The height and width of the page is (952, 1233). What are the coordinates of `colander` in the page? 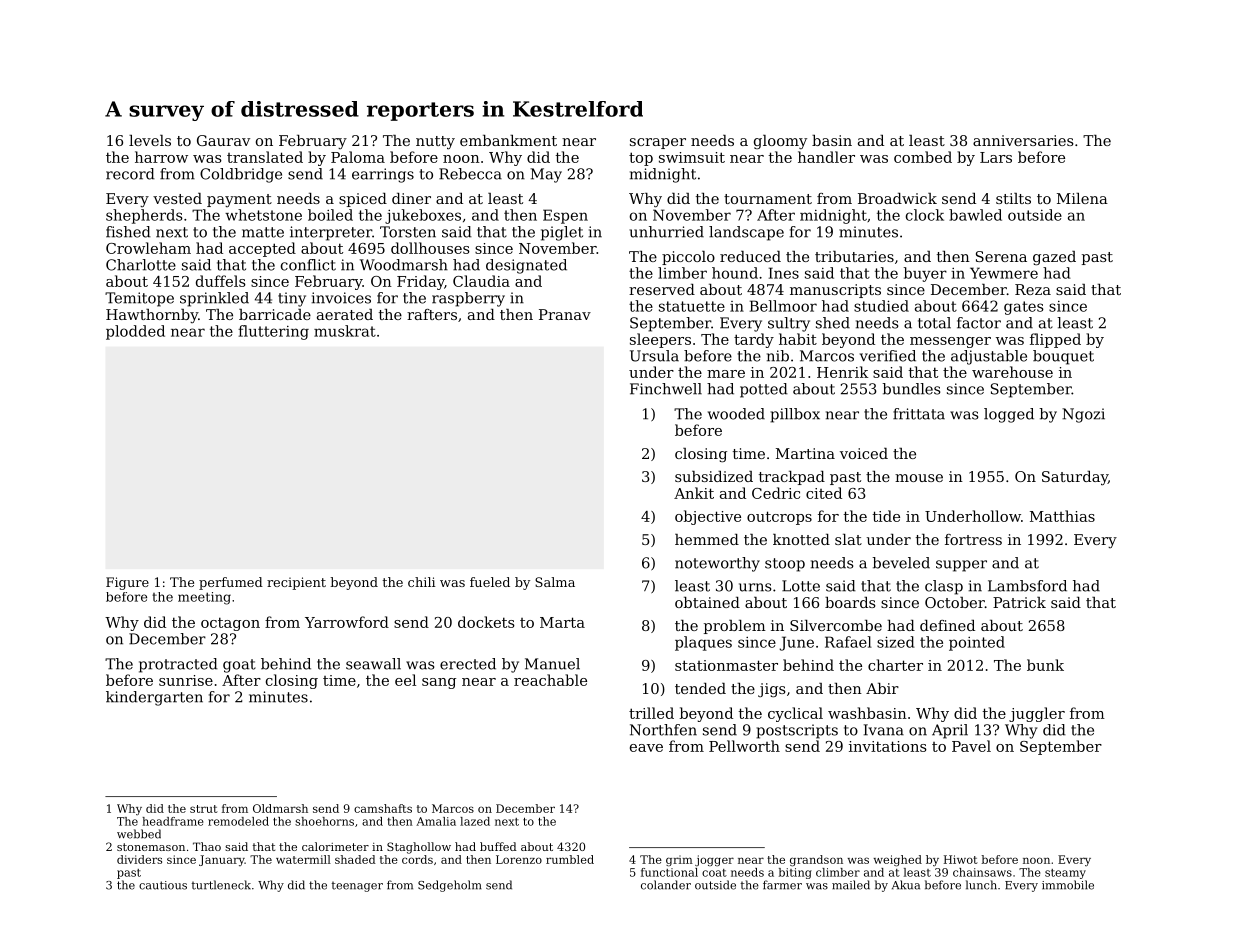 It's located at (666, 885).
